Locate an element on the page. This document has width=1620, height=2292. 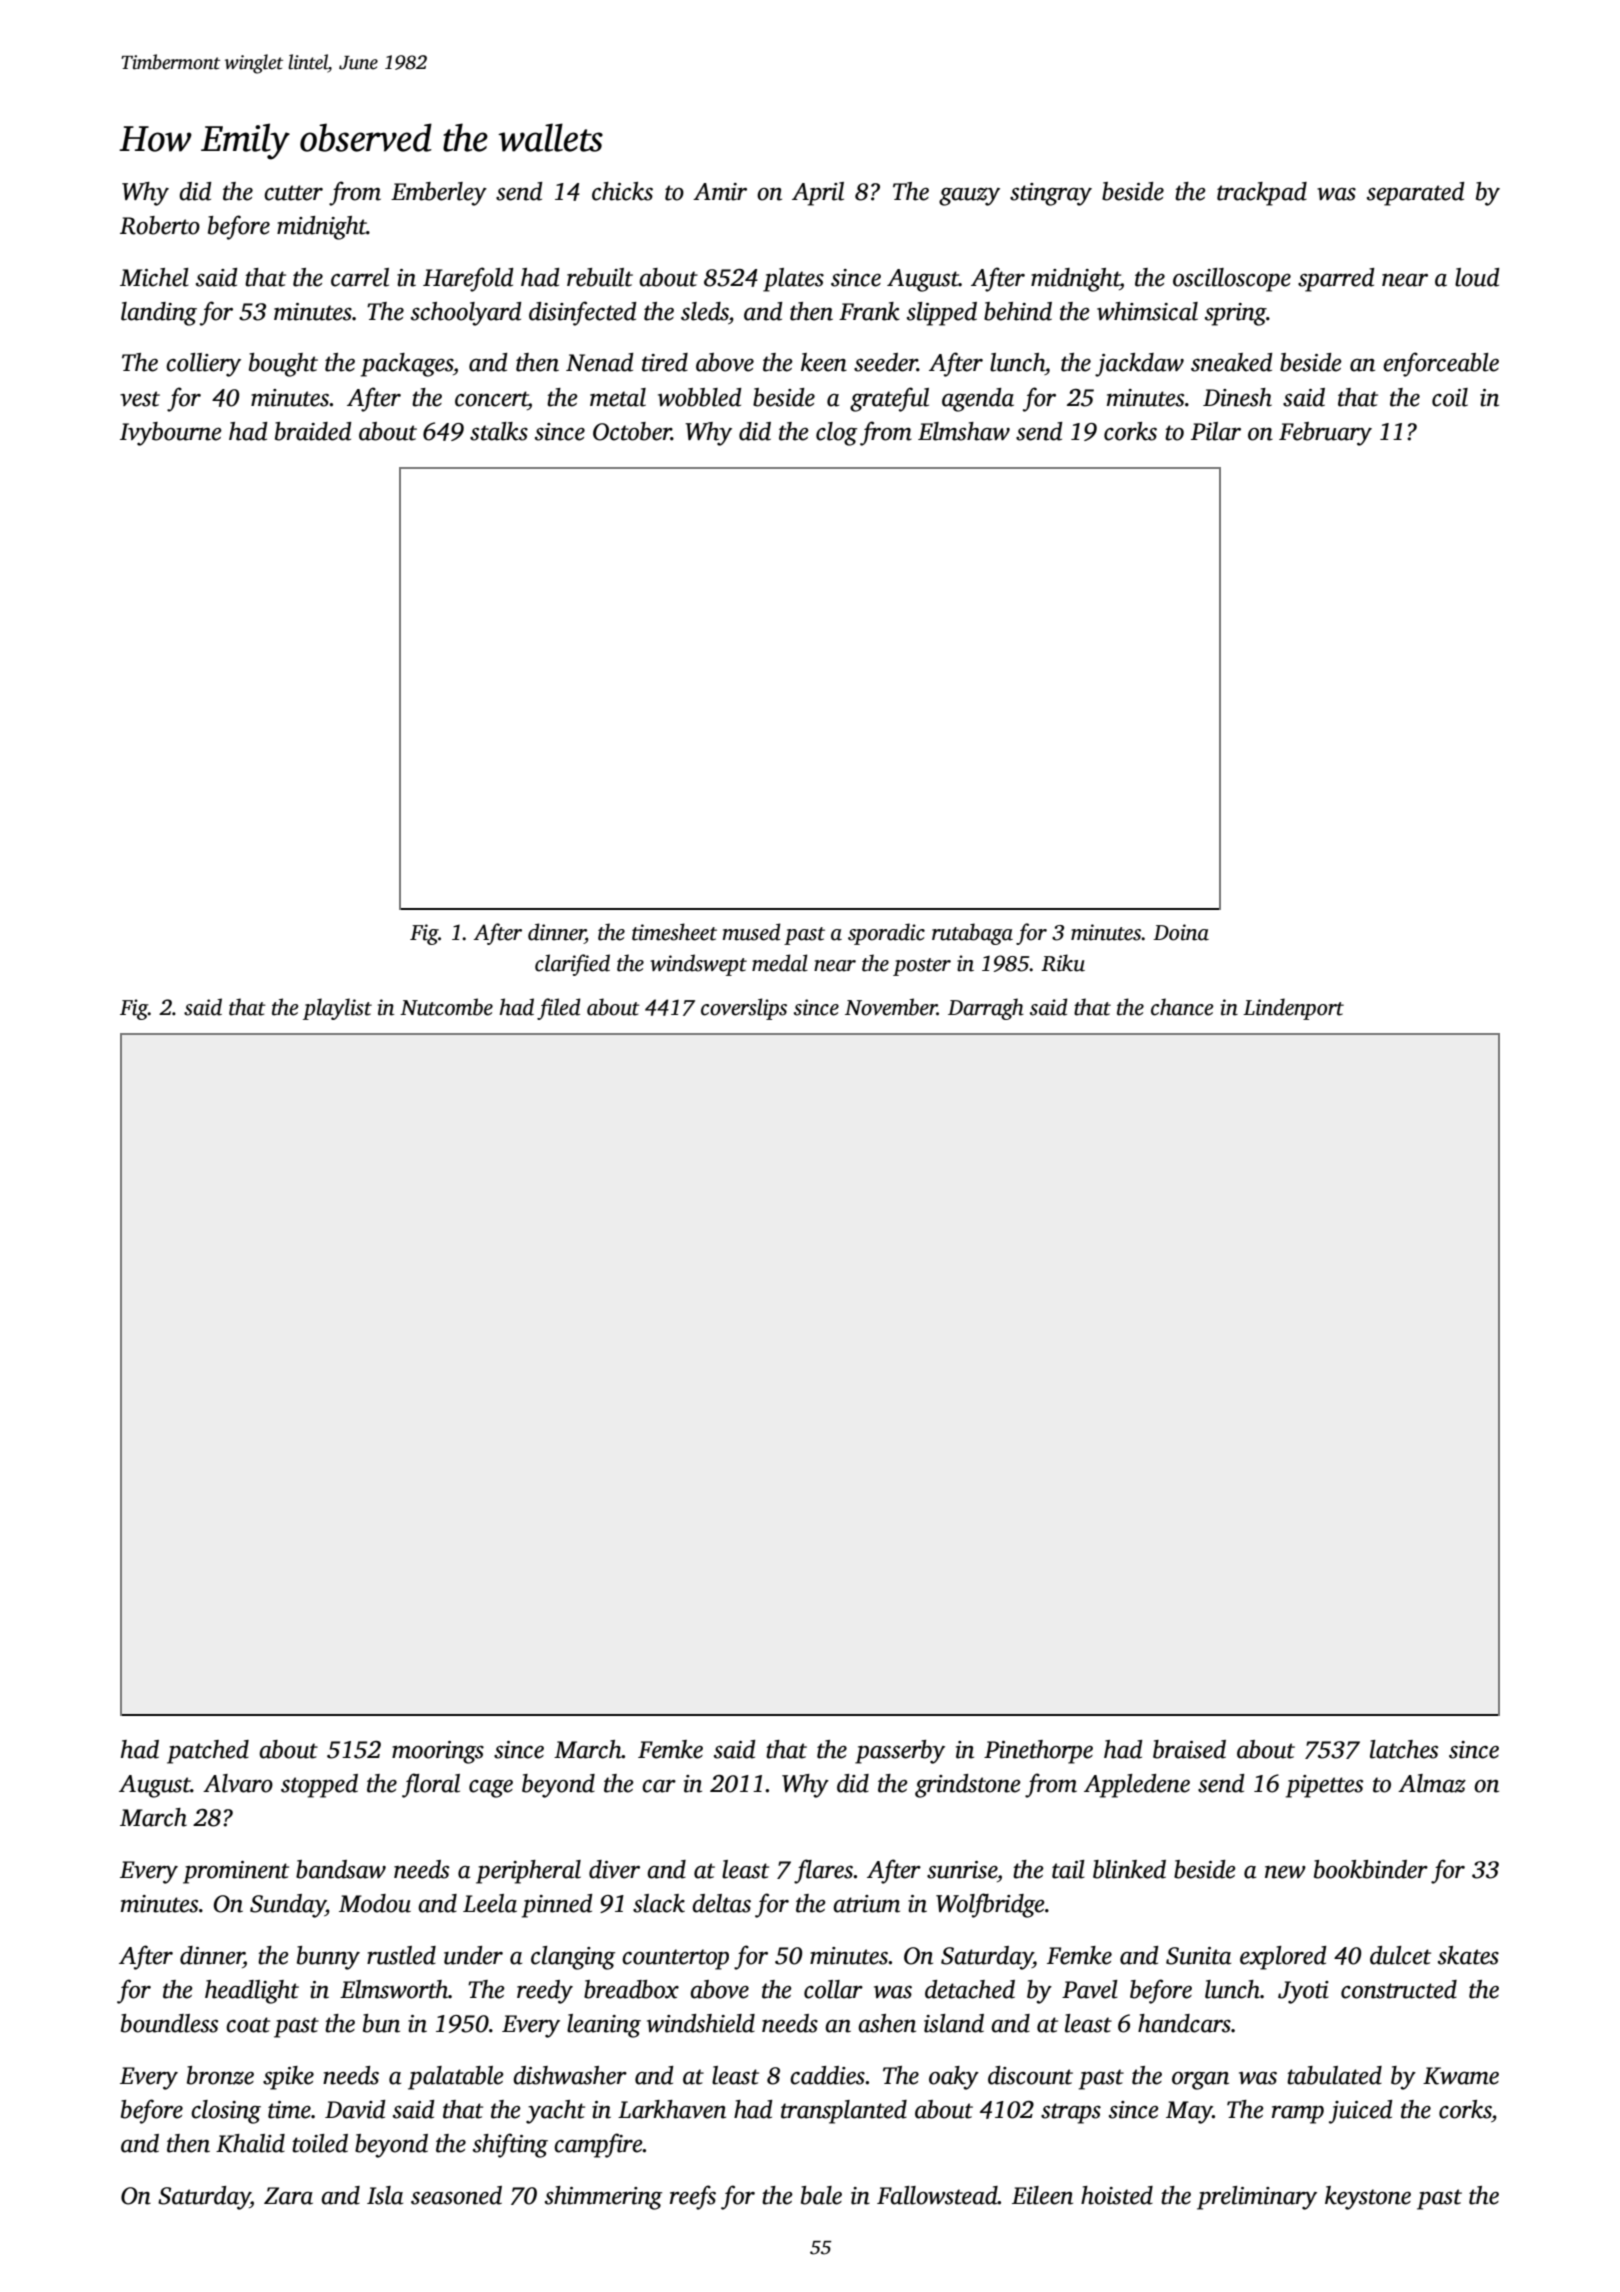
Pilar is located at coordinates (1216, 431).
